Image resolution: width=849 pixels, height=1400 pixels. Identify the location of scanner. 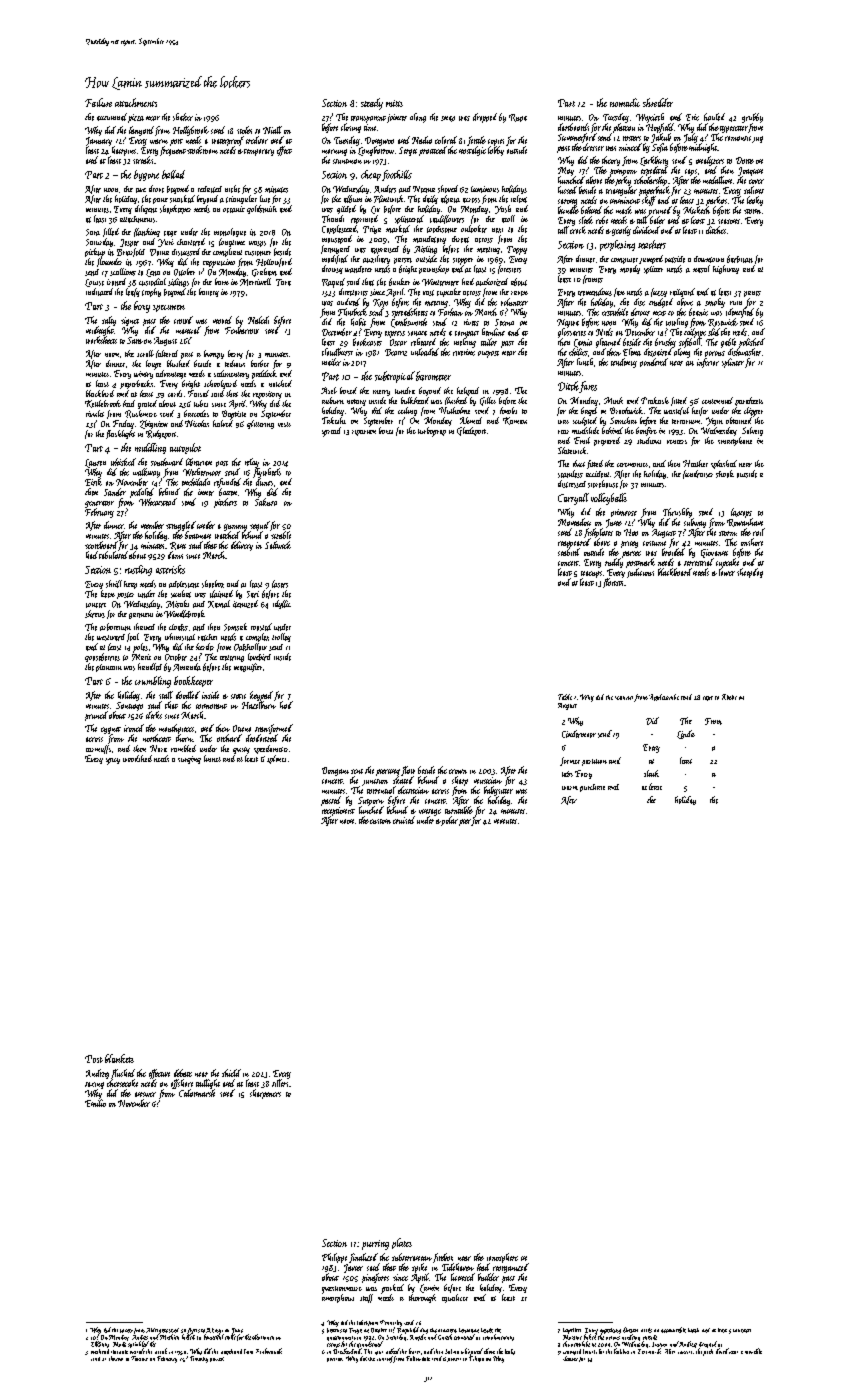
(624, 698).
